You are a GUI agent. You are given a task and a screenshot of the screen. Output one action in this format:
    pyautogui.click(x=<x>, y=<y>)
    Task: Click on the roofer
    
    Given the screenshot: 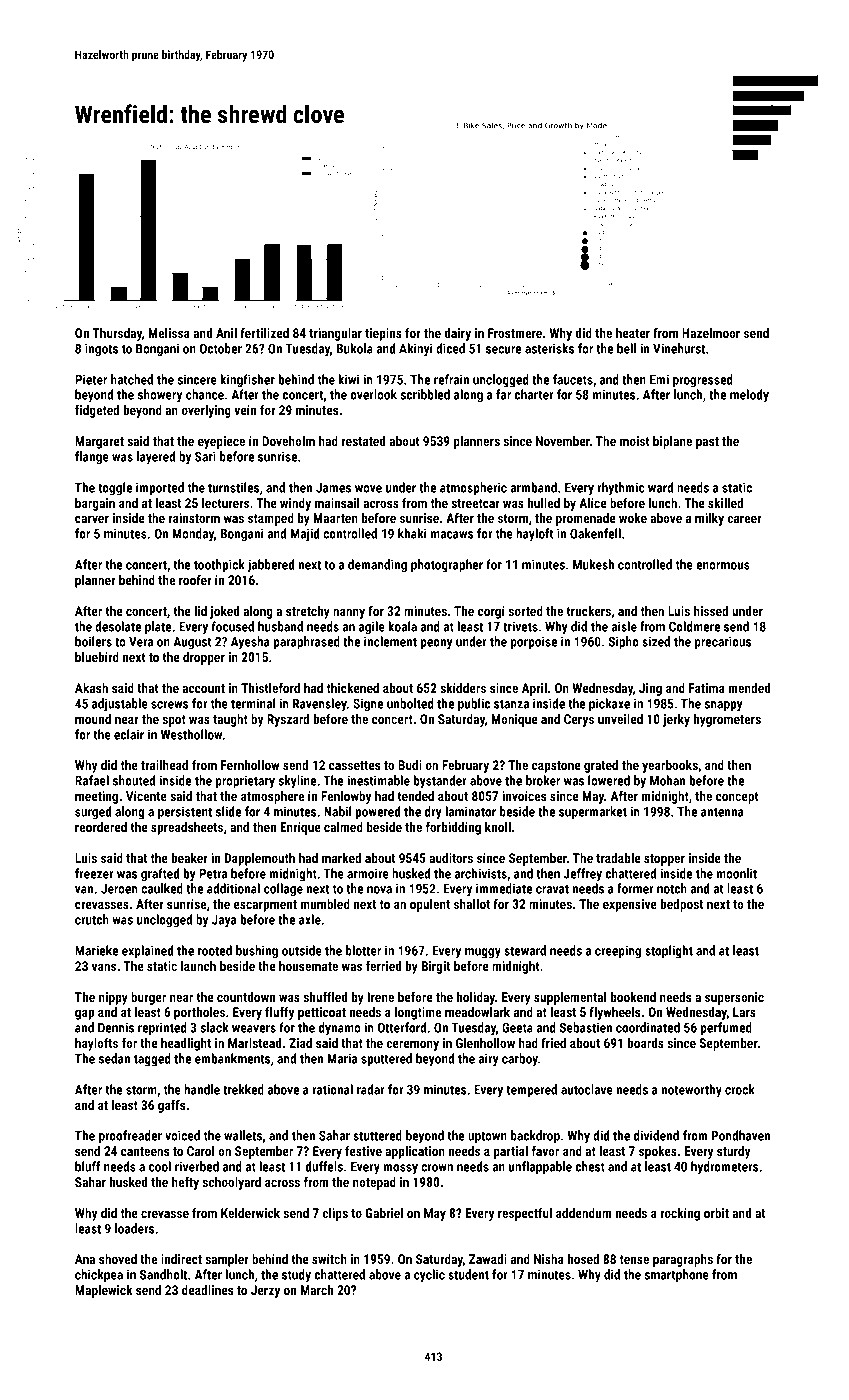 What is the action you would take?
    pyautogui.click(x=195, y=579)
